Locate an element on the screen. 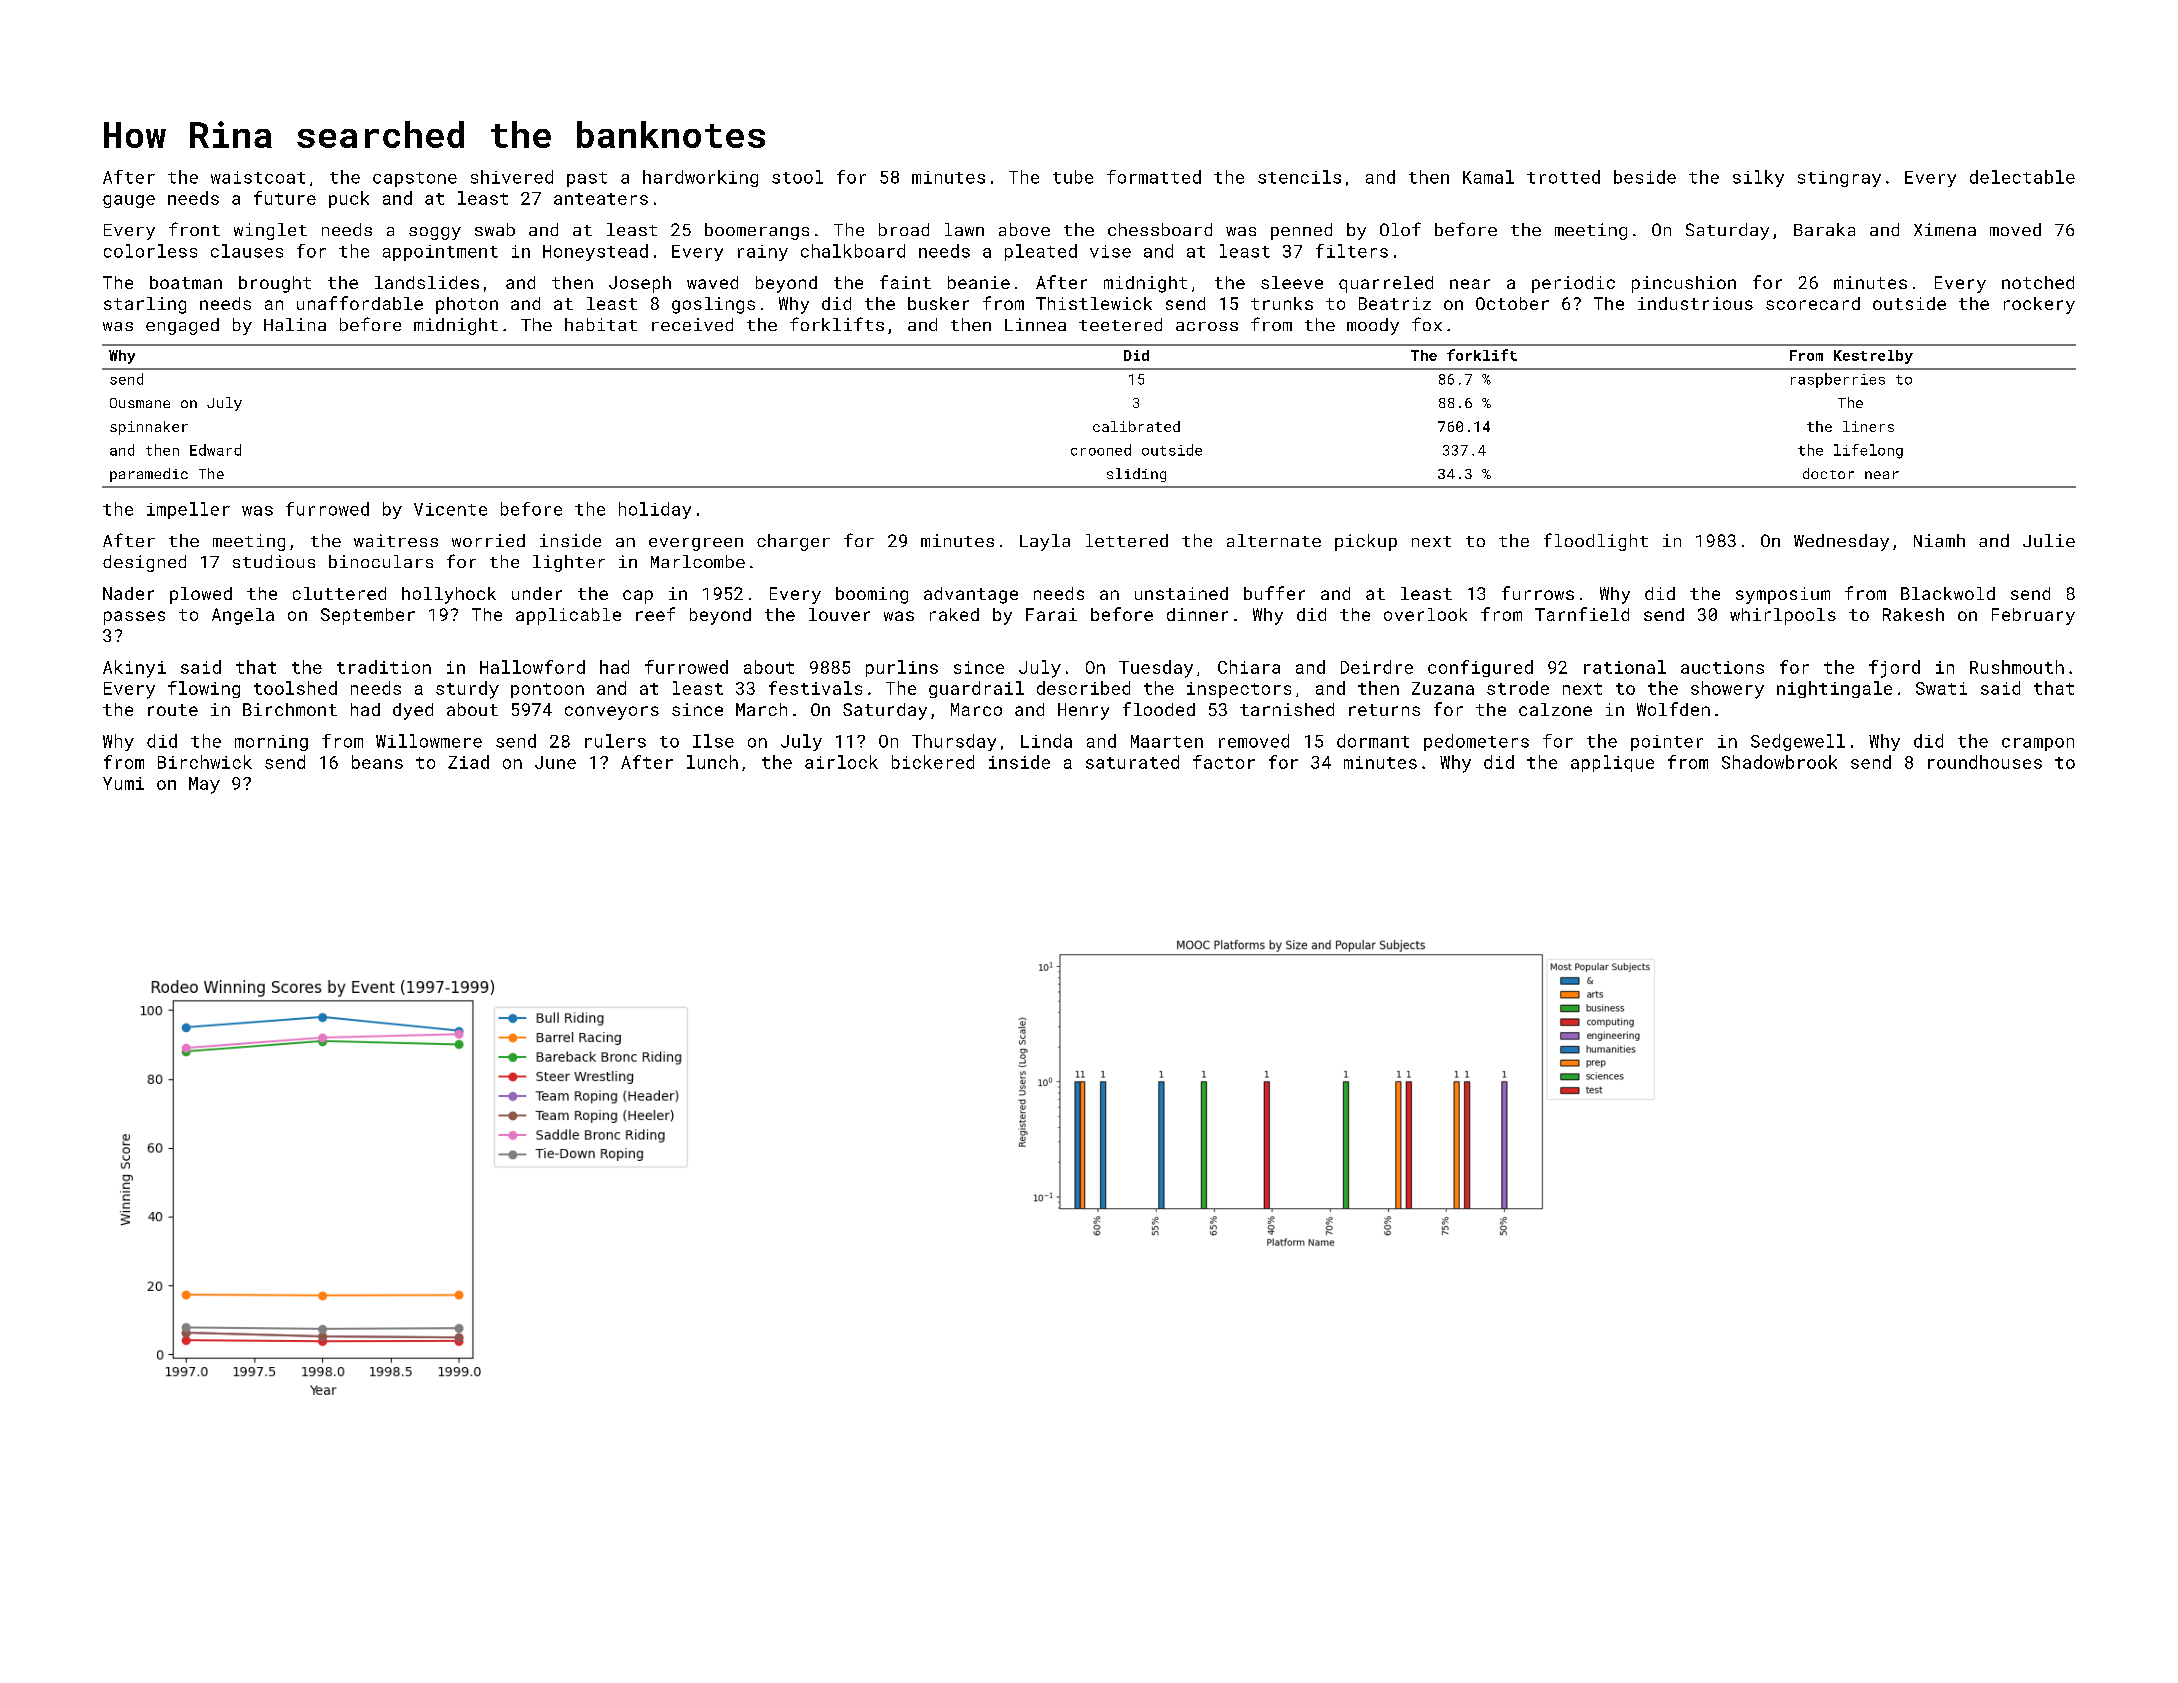 The image size is (2178, 1683). Rakesh is located at coordinates (1913, 614).
